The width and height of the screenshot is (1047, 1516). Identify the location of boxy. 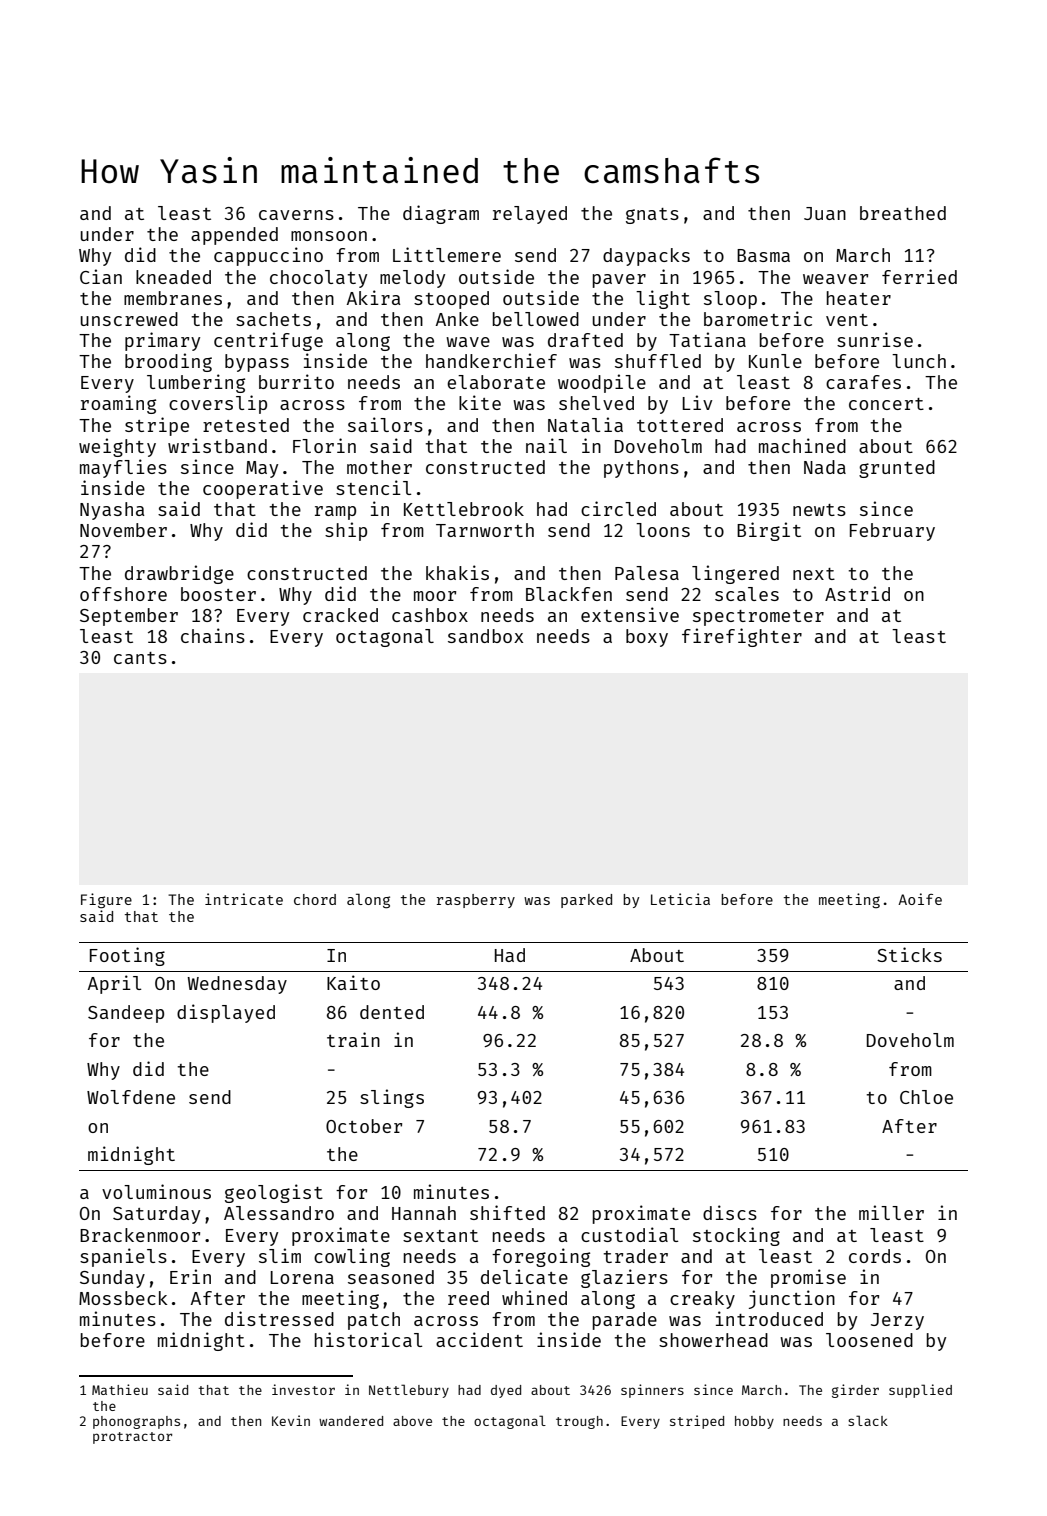
(647, 638).
